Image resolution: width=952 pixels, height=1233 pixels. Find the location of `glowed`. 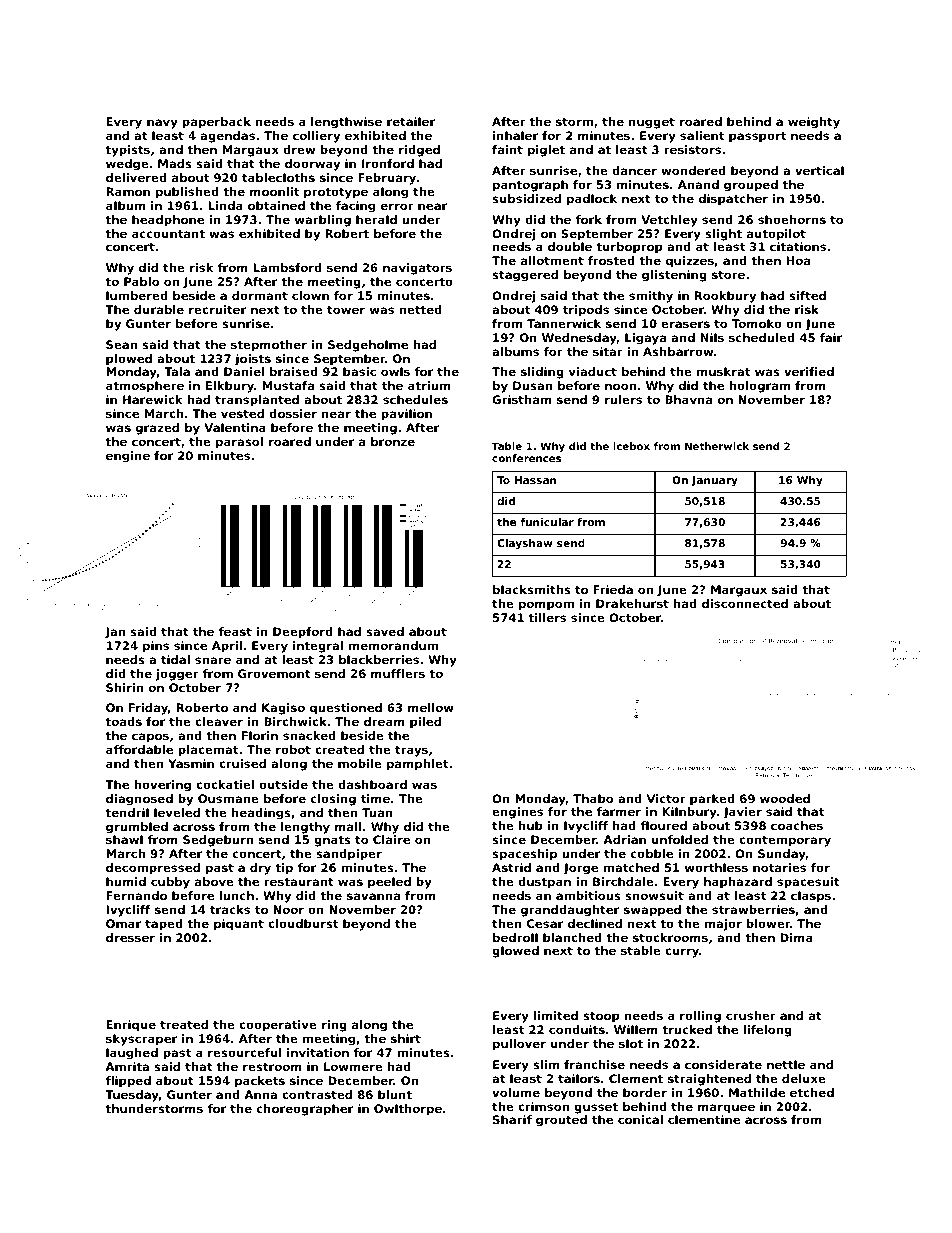

glowed is located at coordinates (515, 952).
